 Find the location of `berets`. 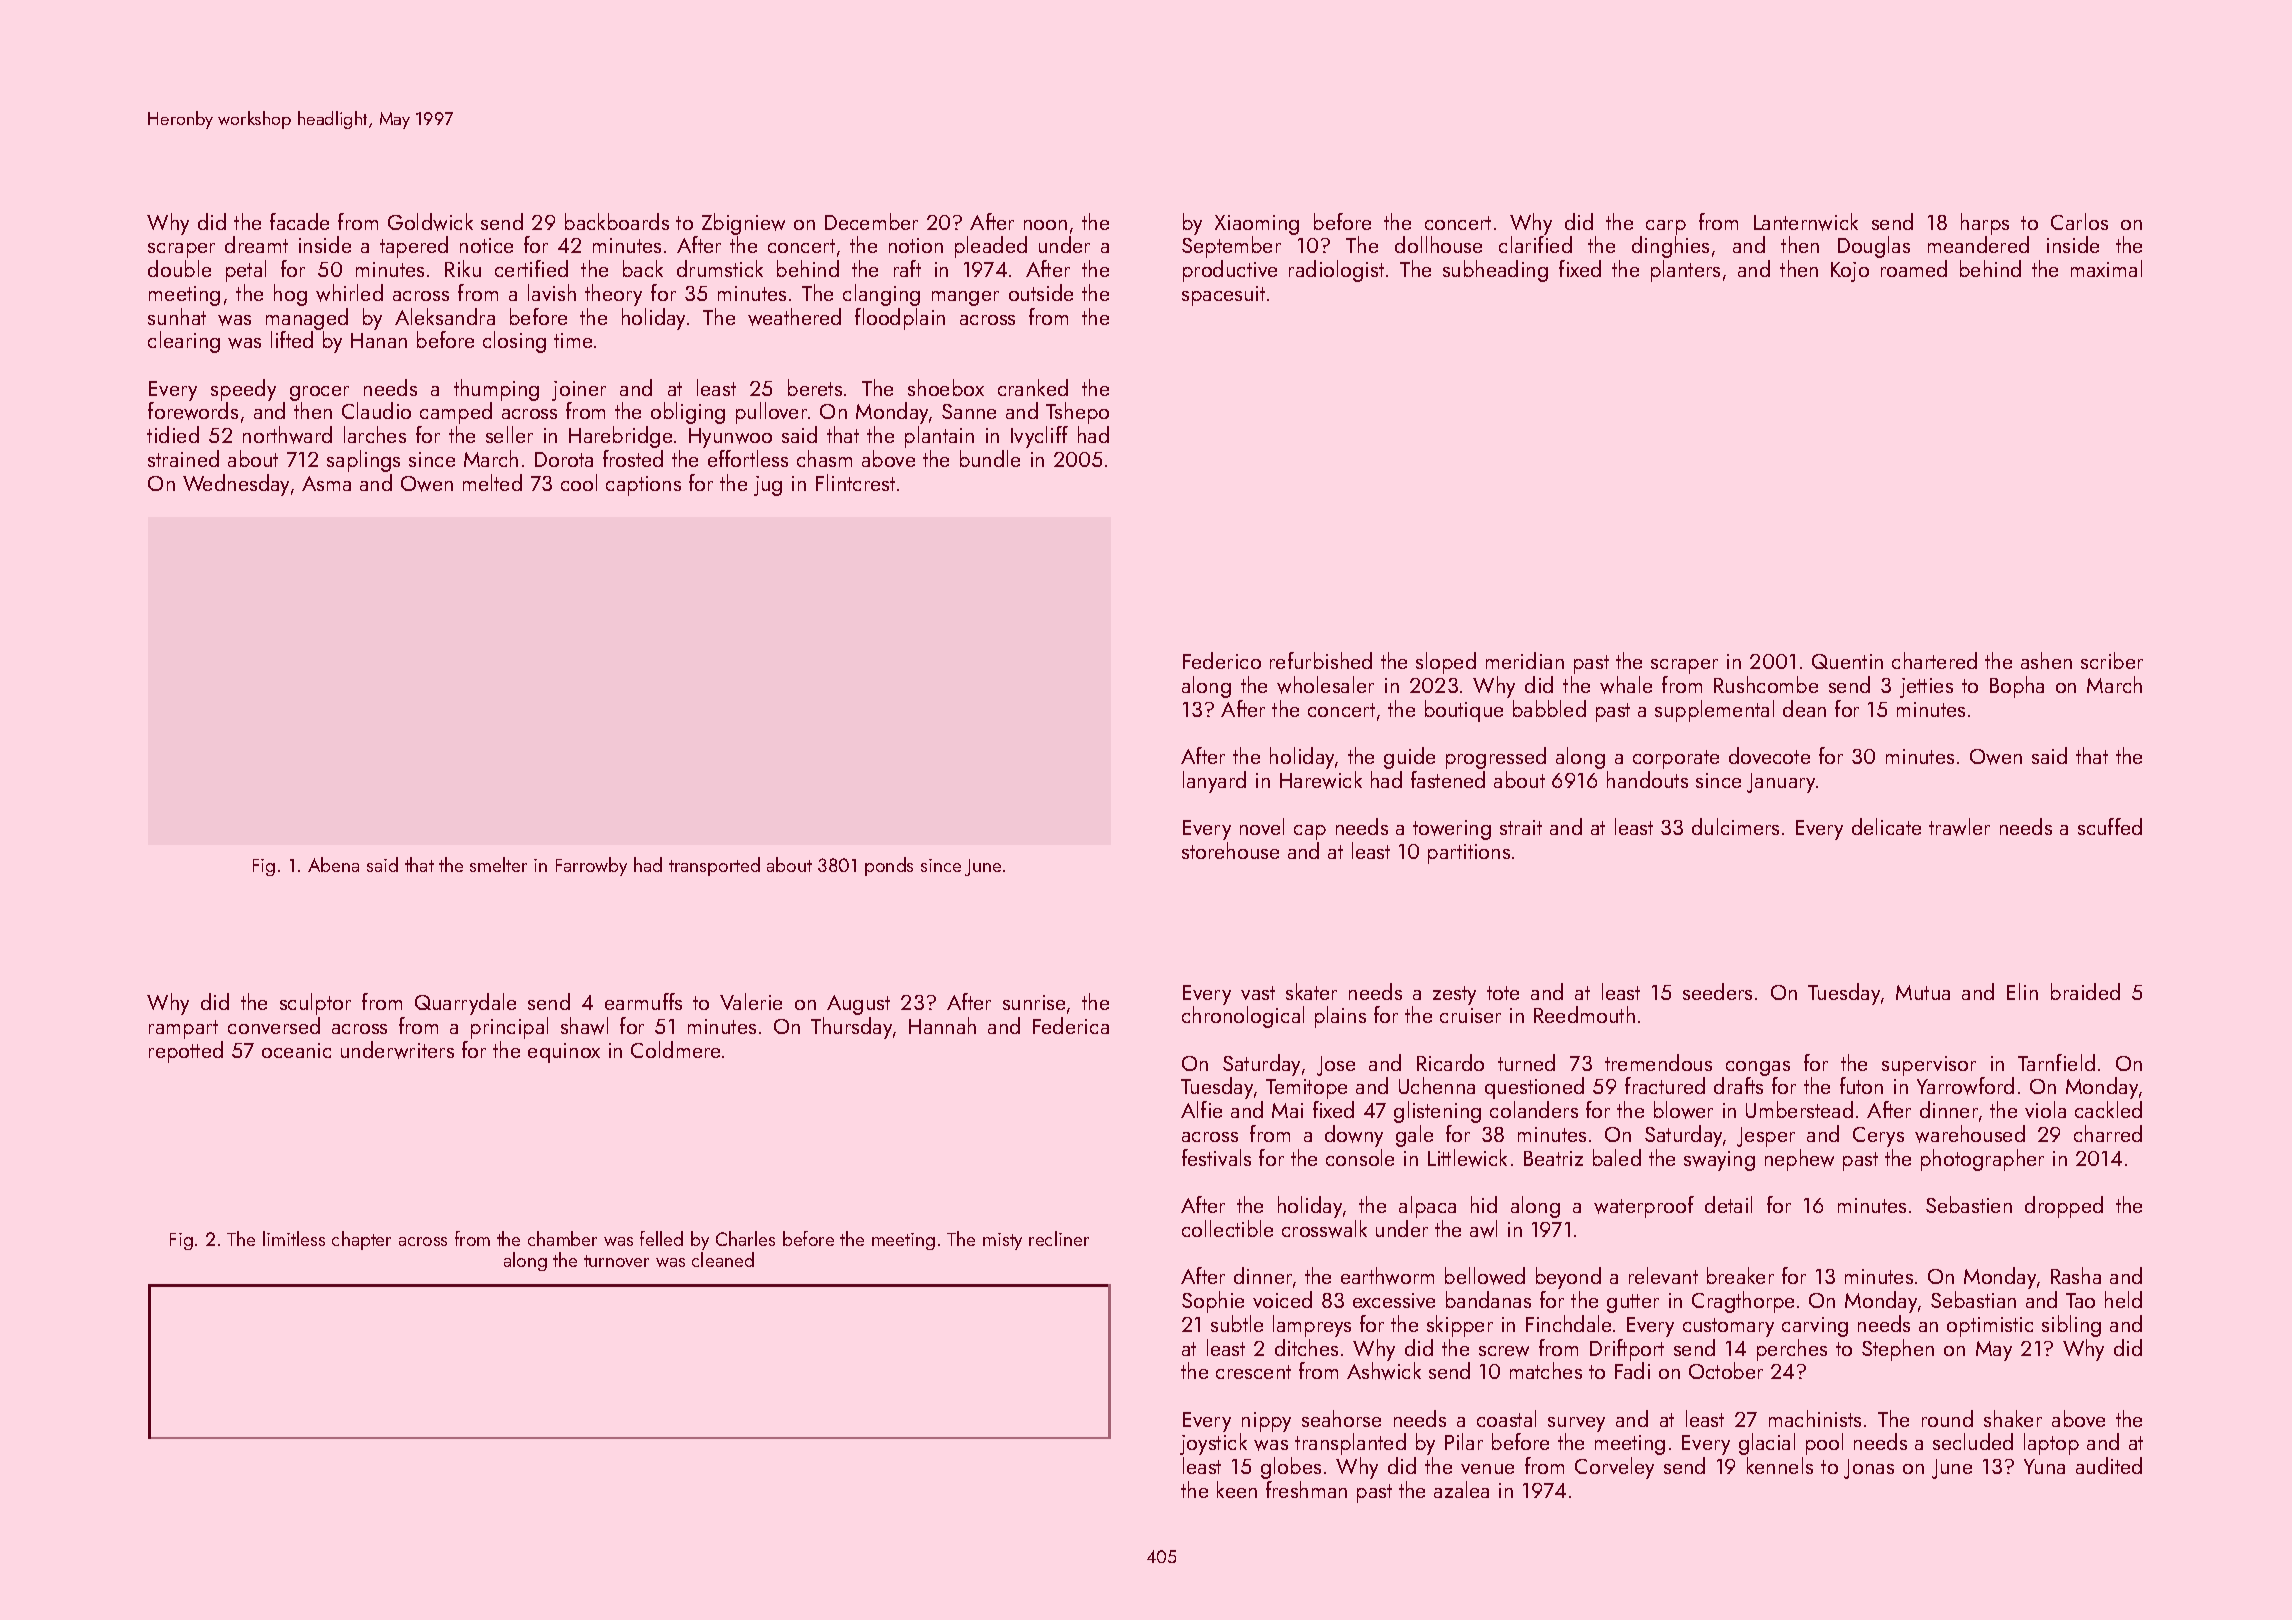

berets is located at coordinates (815, 387).
